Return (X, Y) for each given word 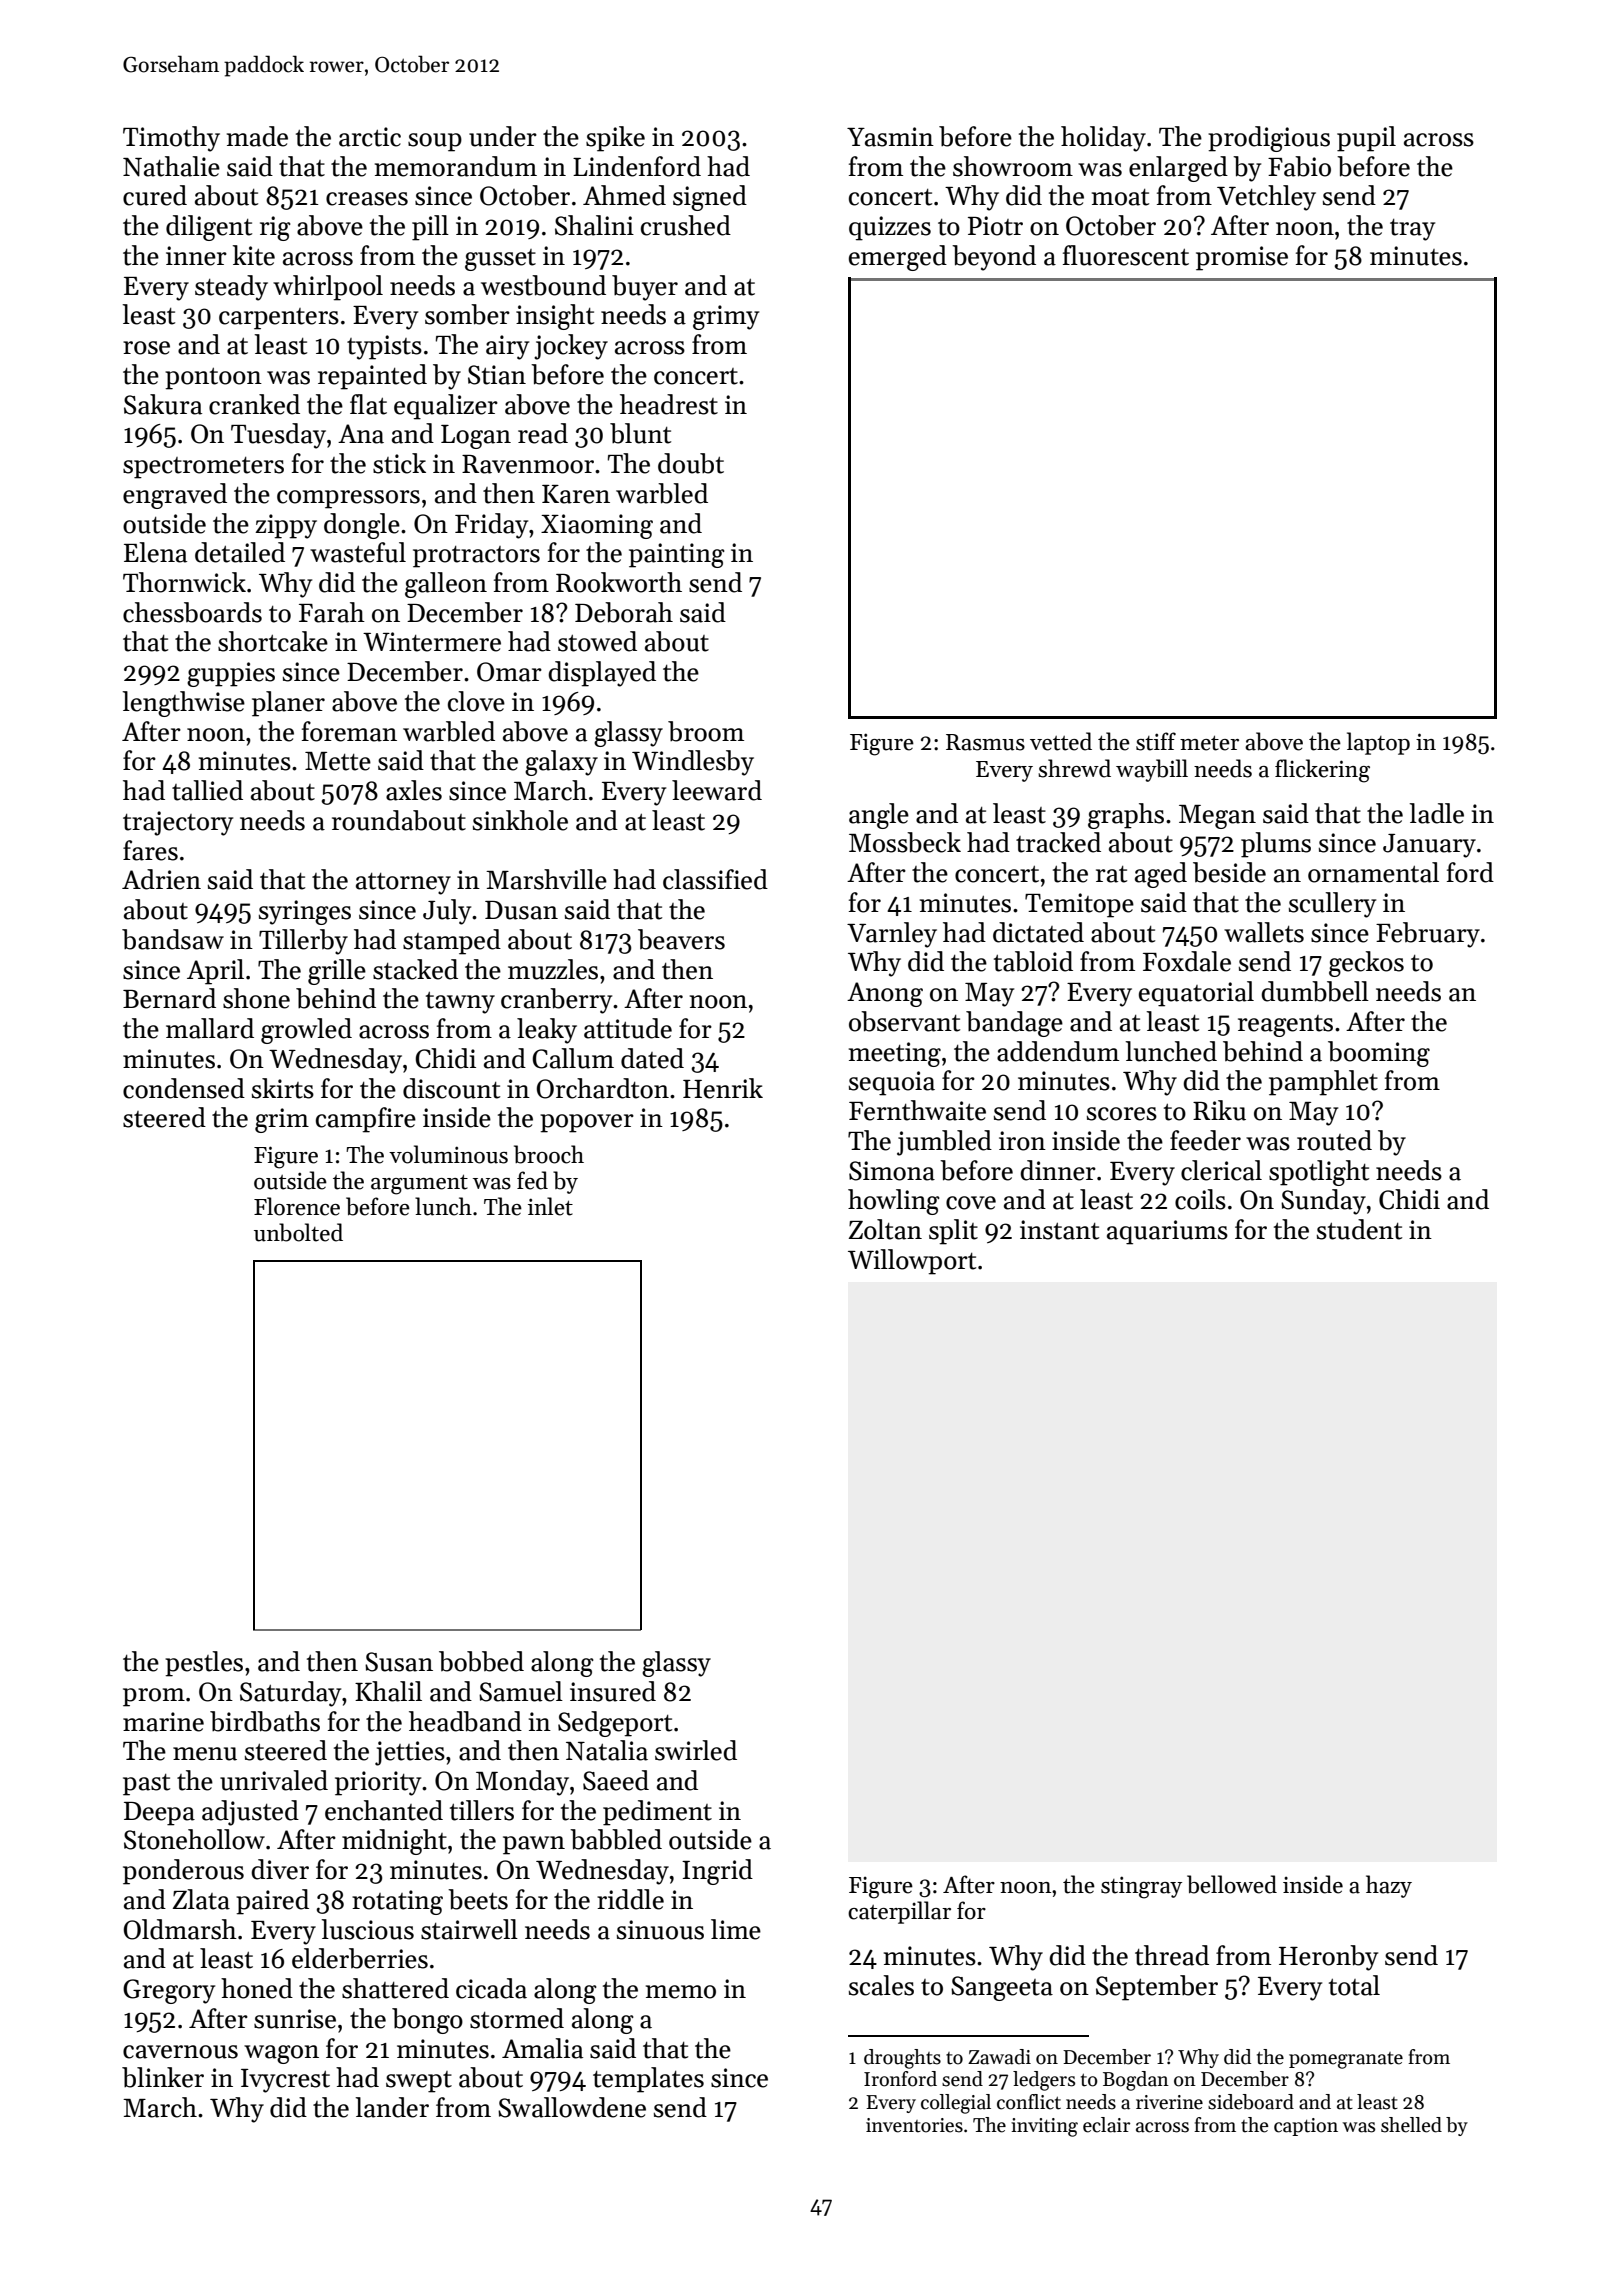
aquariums (1167, 1232)
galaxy (561, 763)
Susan (399, 1662)
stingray (1141, 1887)
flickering (1322, 771)
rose (146, 348)
